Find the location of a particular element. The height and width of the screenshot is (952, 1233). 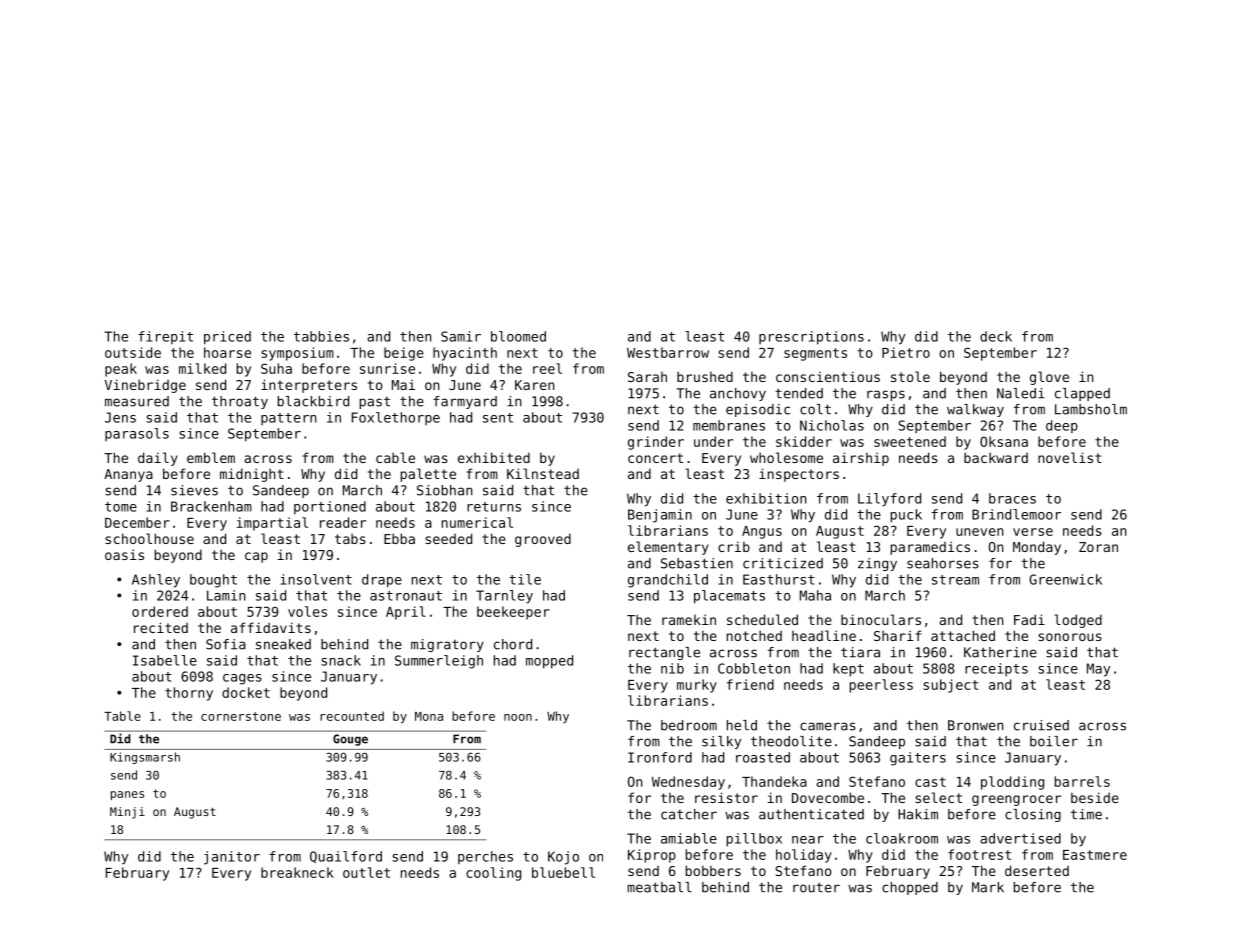

Minji is located at coordinates (127, 813).
